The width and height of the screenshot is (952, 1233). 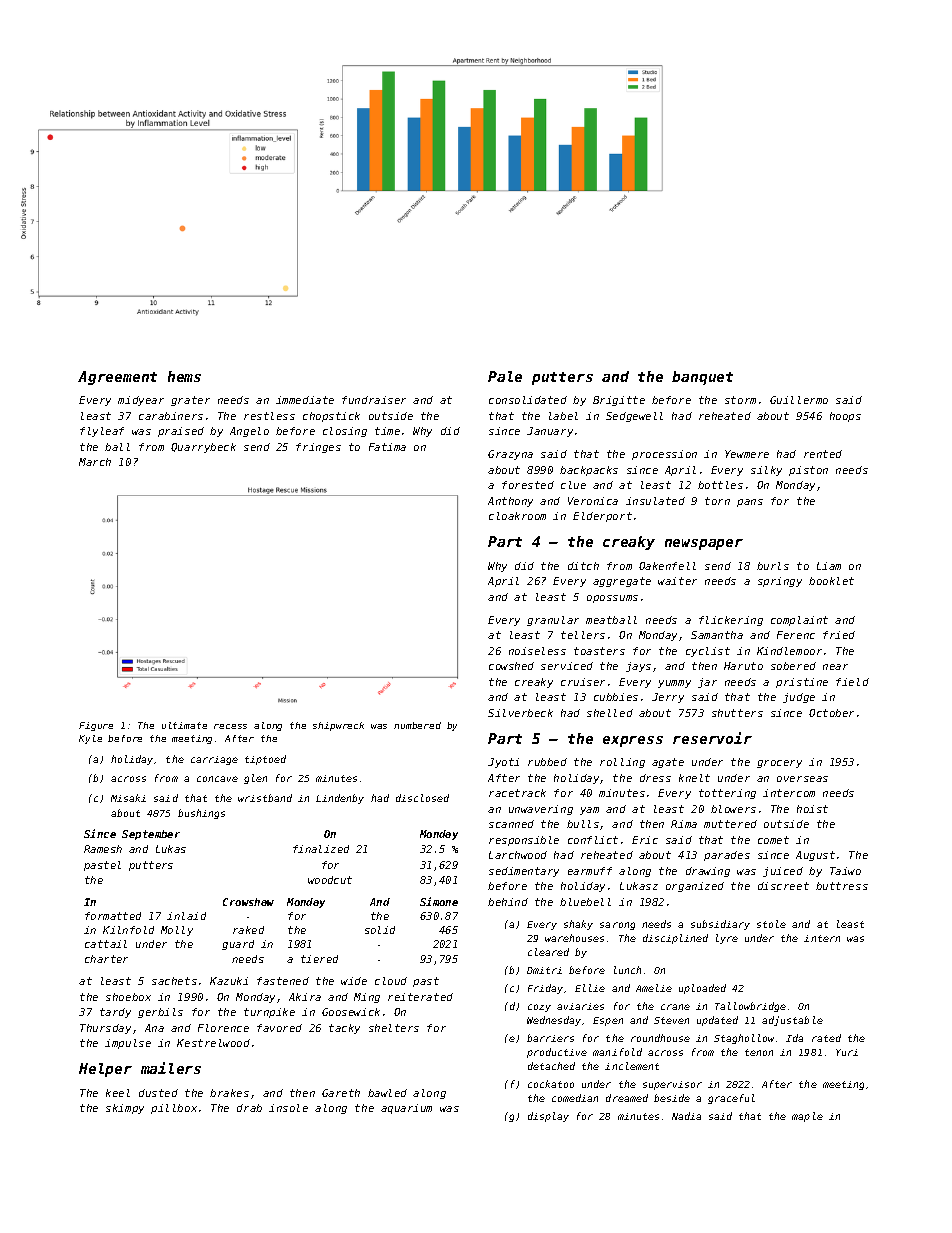 I want to click on Haruto, so click(x=743, y=666).
